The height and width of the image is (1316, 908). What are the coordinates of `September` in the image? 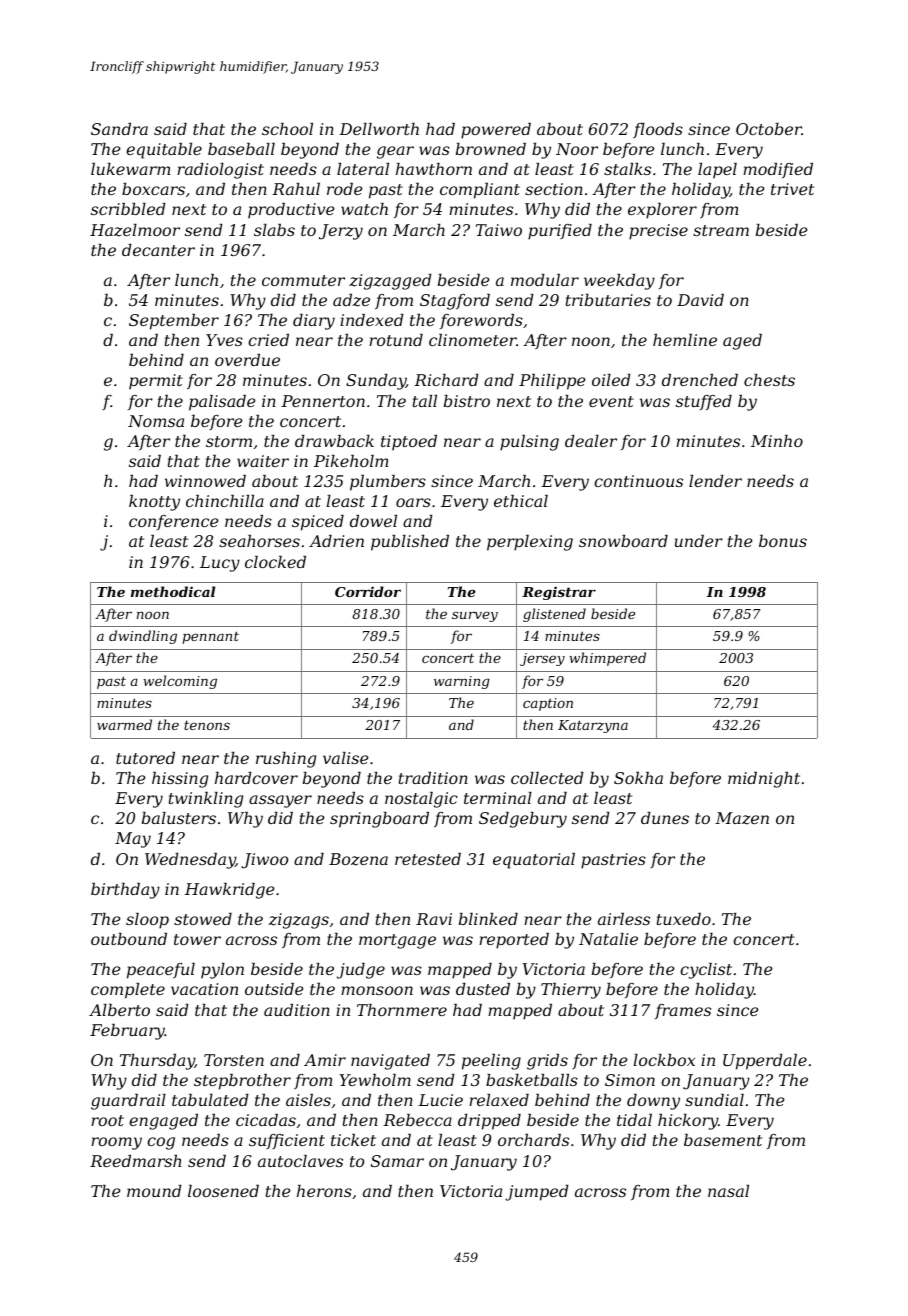 It's located at (174, 322).
